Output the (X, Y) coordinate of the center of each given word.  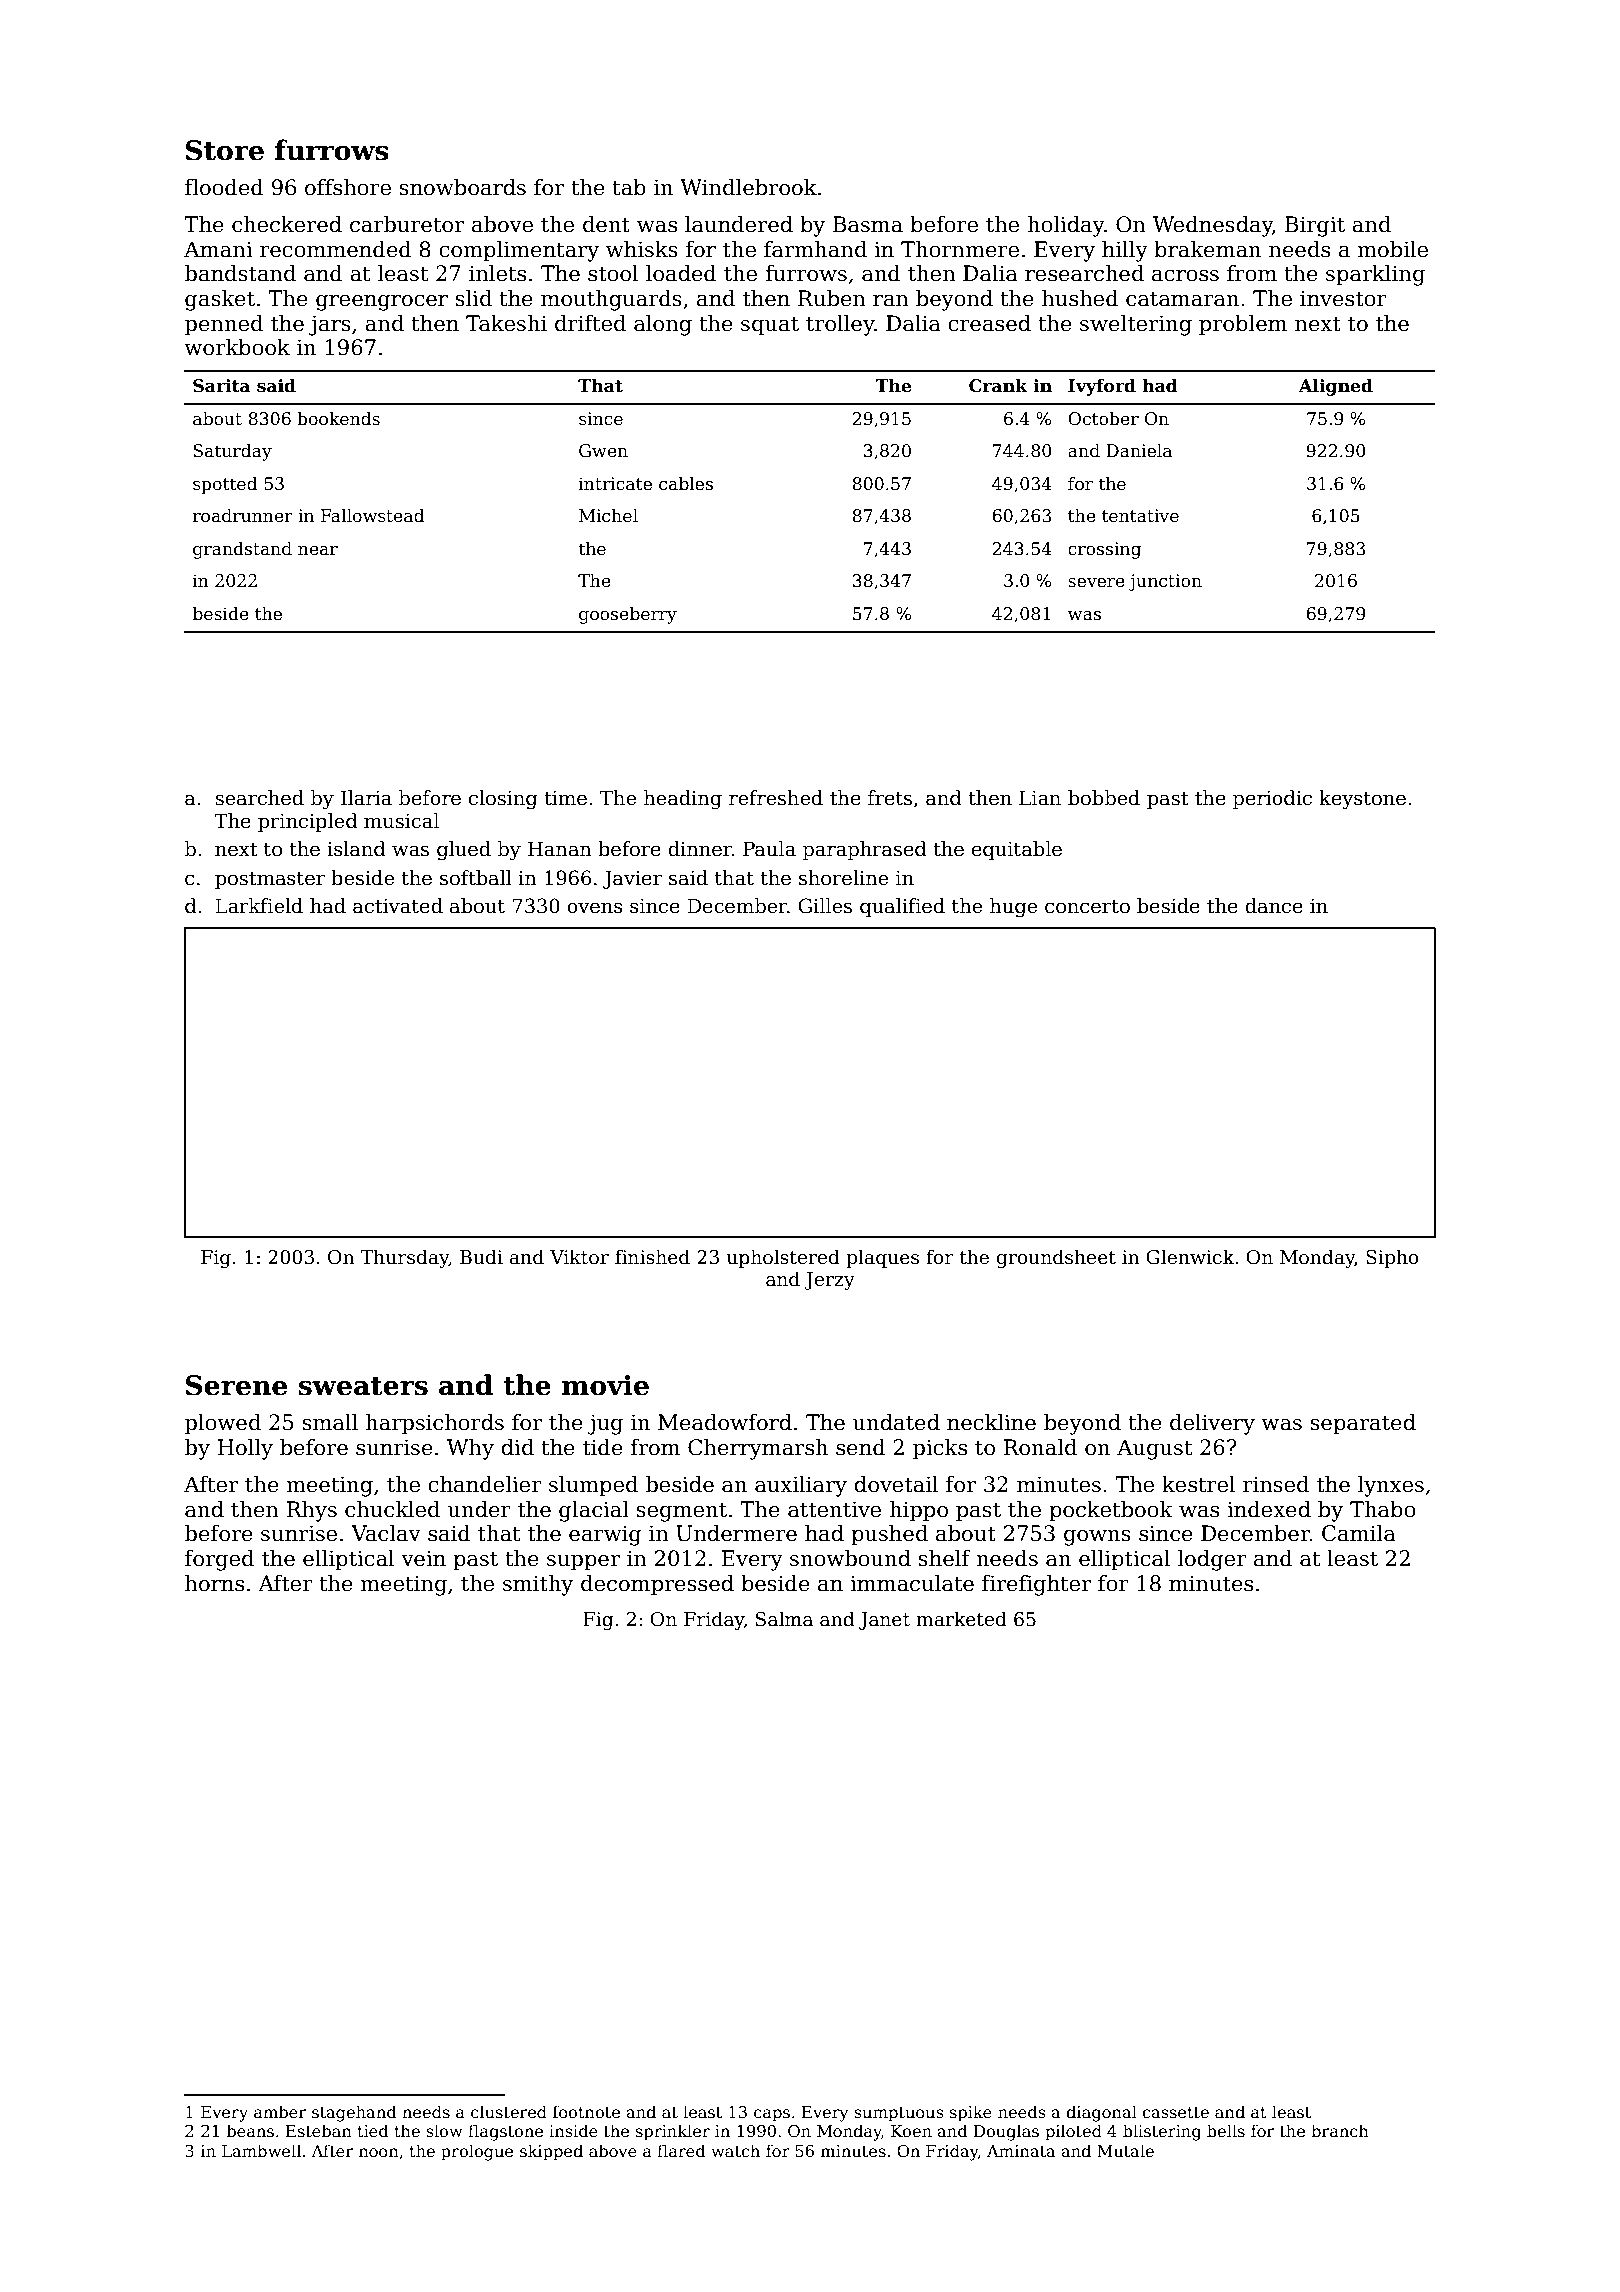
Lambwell (261, 2151)
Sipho (1392, 1258)
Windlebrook (748, 187)
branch (1340, 2130)
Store (225, 150)
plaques (882, 1258)
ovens (595, 908)
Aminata (1021, 2151)
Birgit (1315, 226)
